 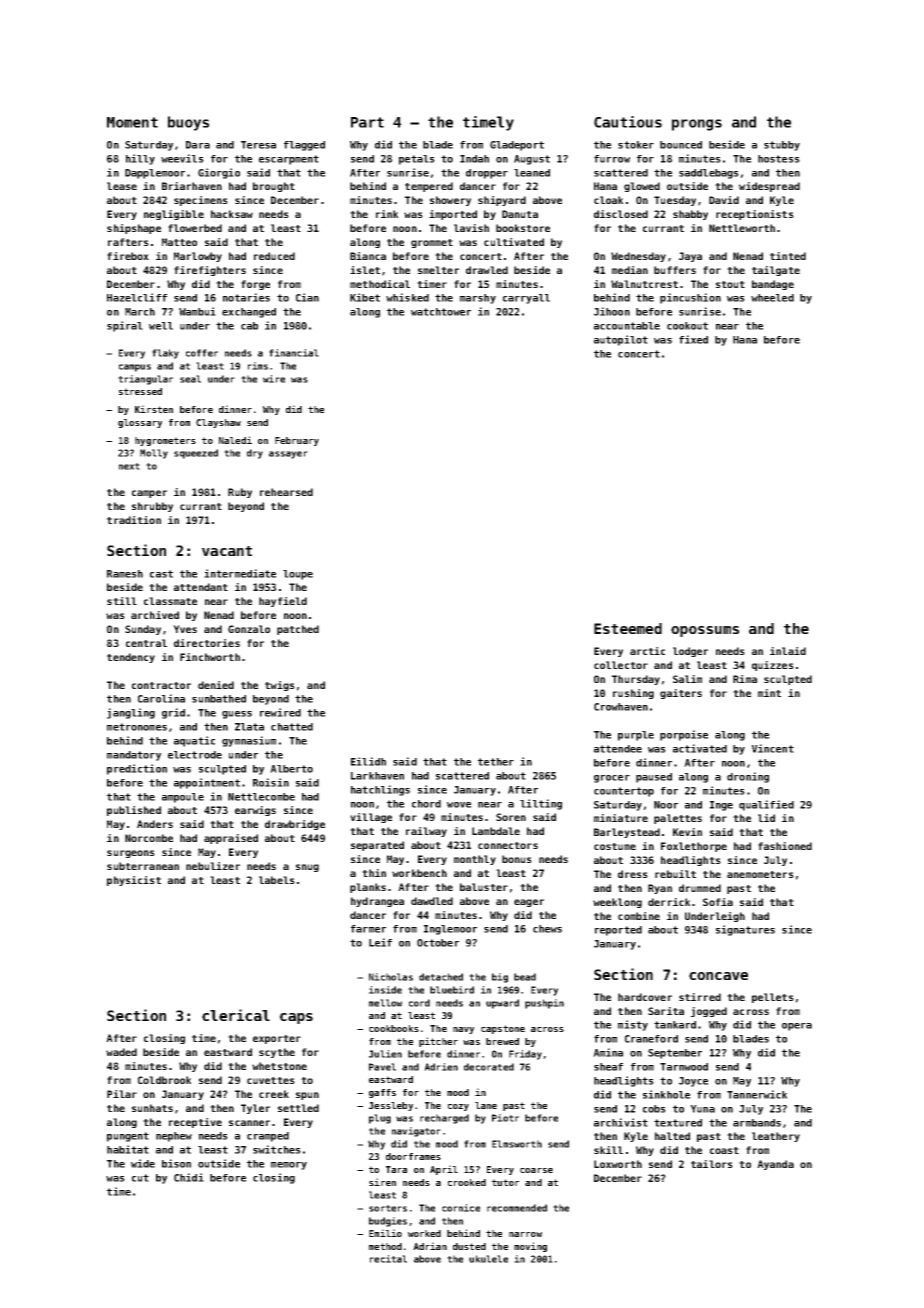 I want to click on Tyler, so click(x=255, y=1109).
